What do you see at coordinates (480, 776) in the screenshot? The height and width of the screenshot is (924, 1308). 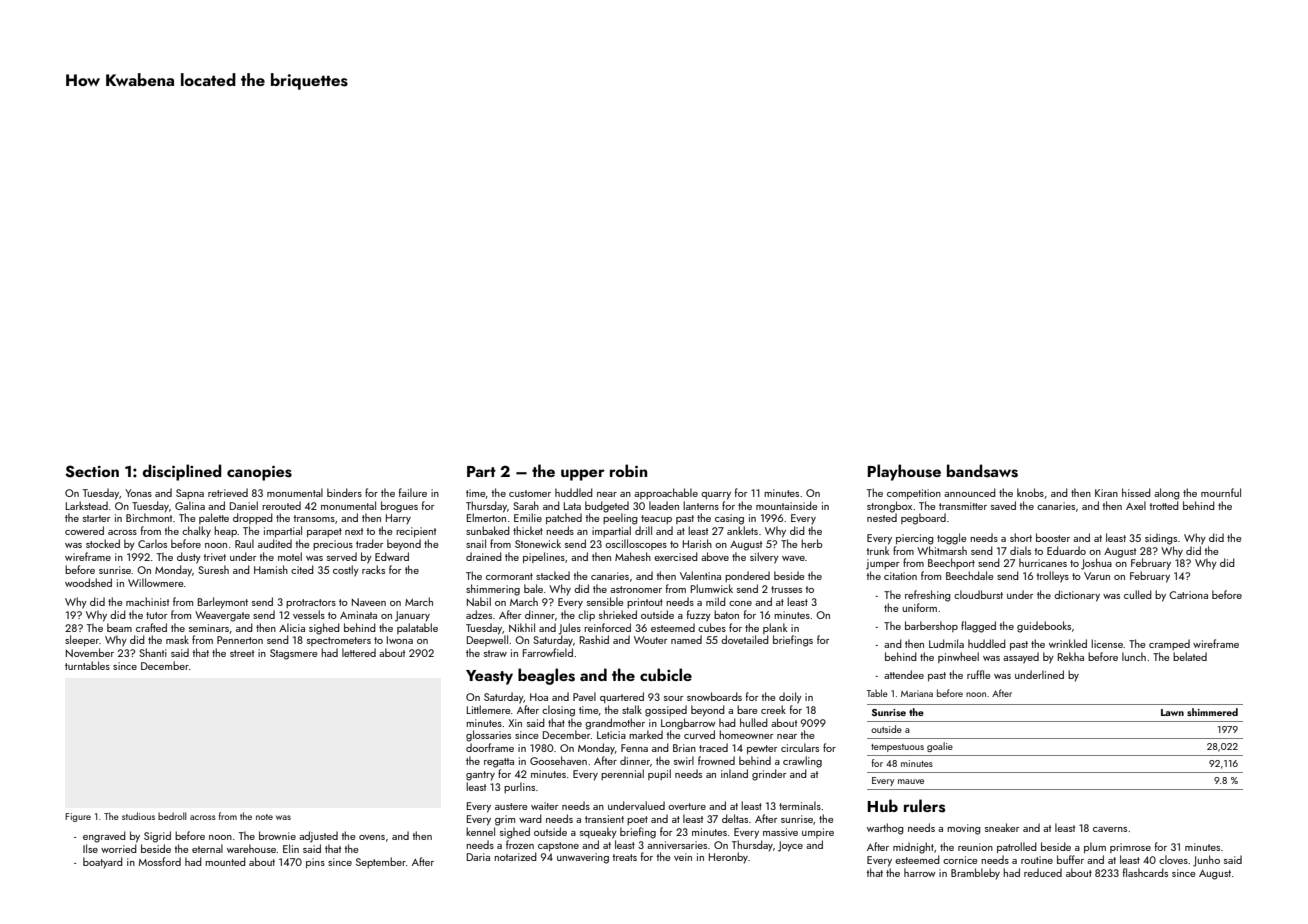 I see `gantry` at bounding box center [480, 776].
